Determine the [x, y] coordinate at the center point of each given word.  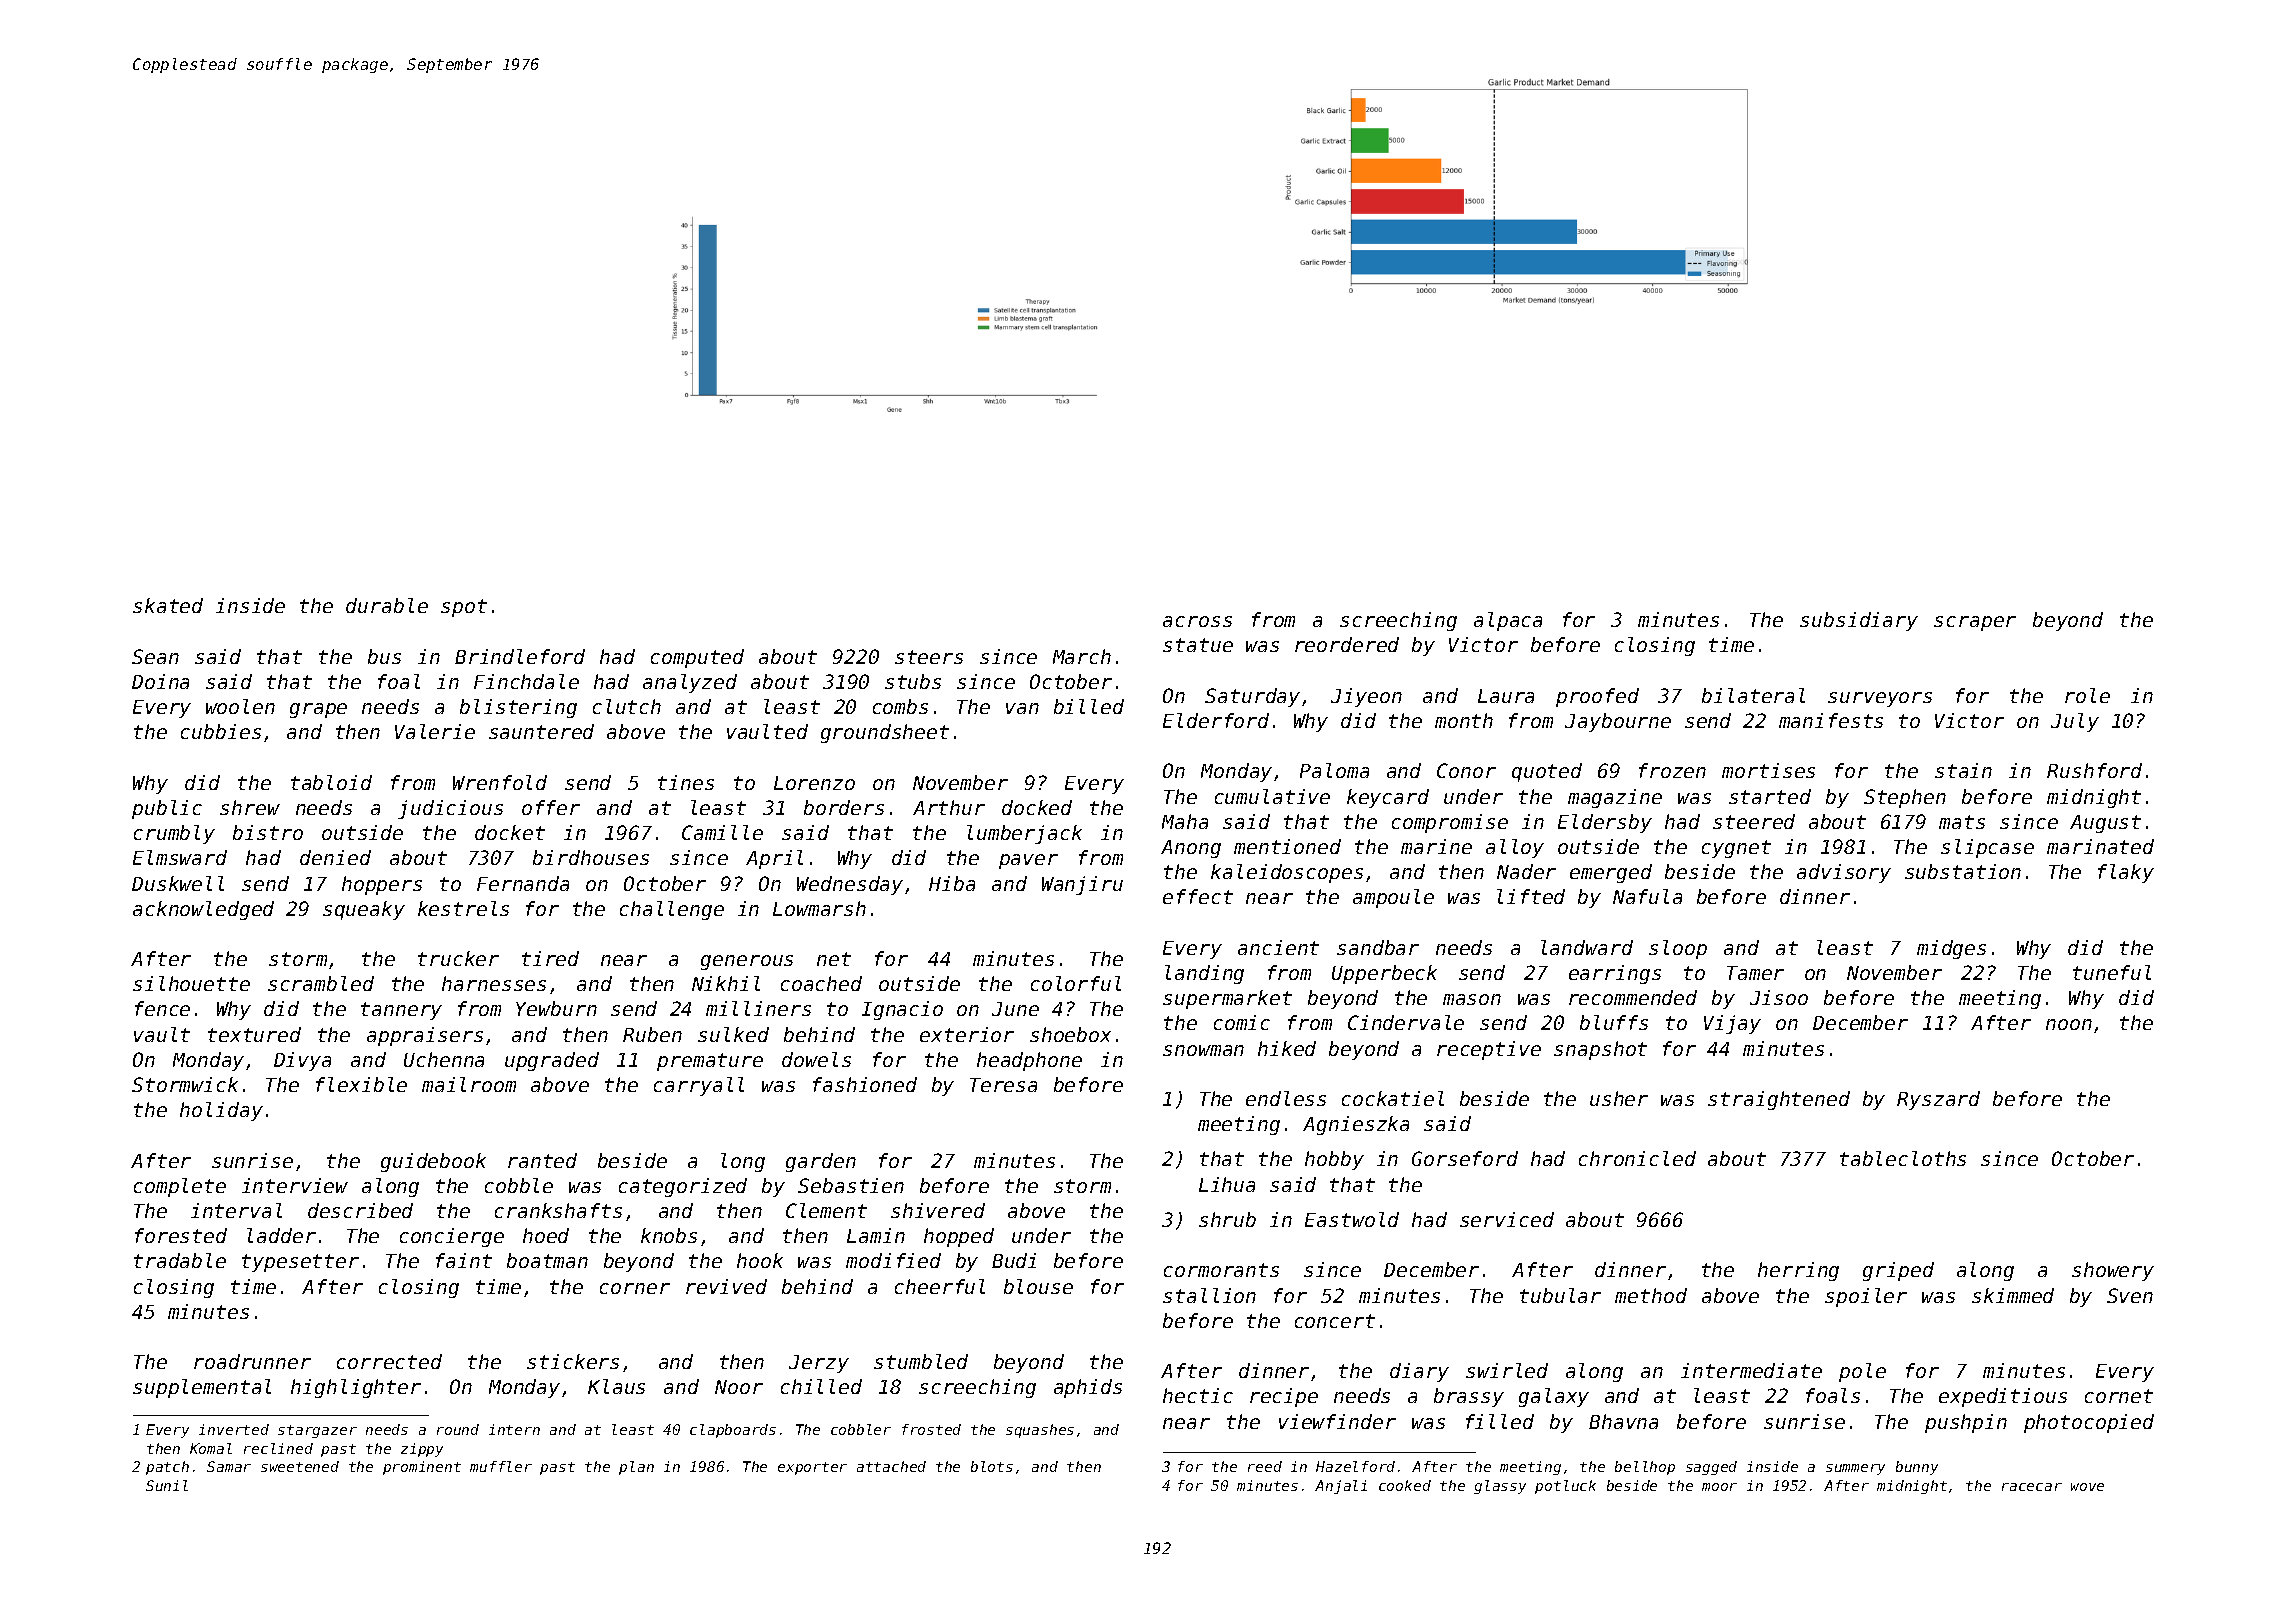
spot [464, 608]
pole [1862, 1372]
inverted [234, 1429]
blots [992, 1466]
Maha [1185, 821]
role [2087, 695]
